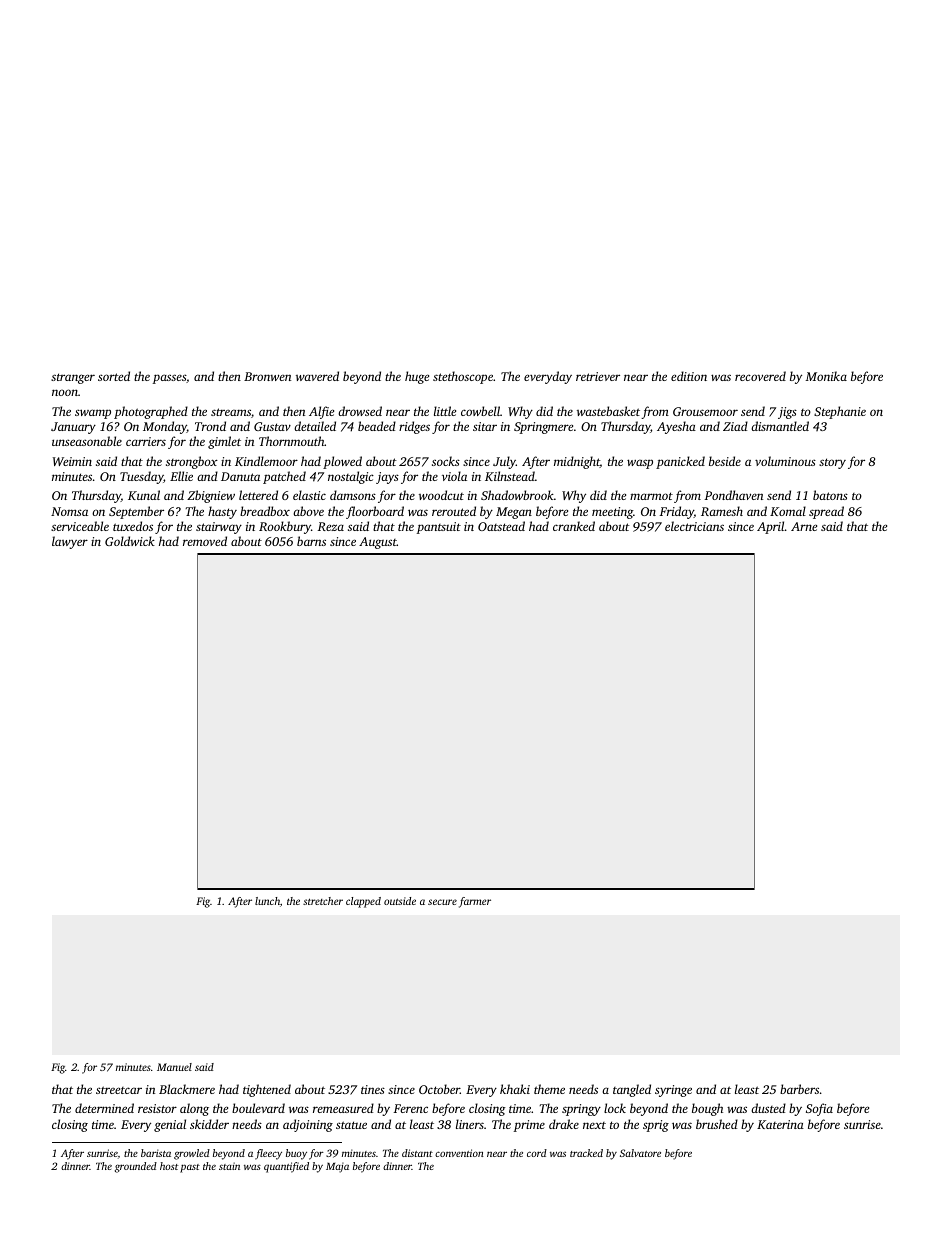  What do you see at coordinates (475, 902) in the page?
I see `farmer` at bounding box center [475, 902].
